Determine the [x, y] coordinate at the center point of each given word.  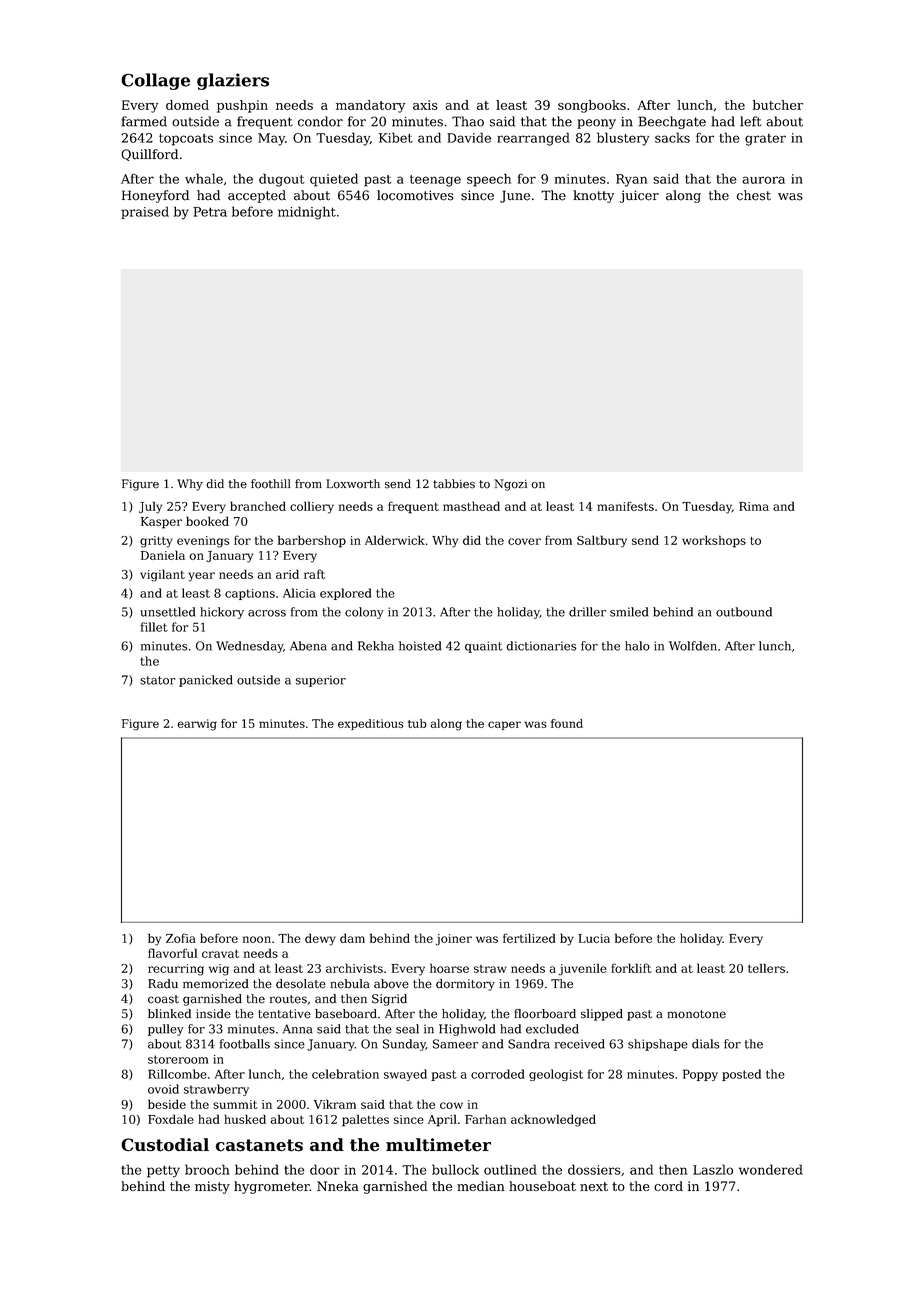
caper [504, 725]
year [201, 577]
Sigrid [389, 1000]
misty [212, 1187]
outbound [744, 612]
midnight [307, 213]
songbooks [592, 106]
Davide [469, 137]
